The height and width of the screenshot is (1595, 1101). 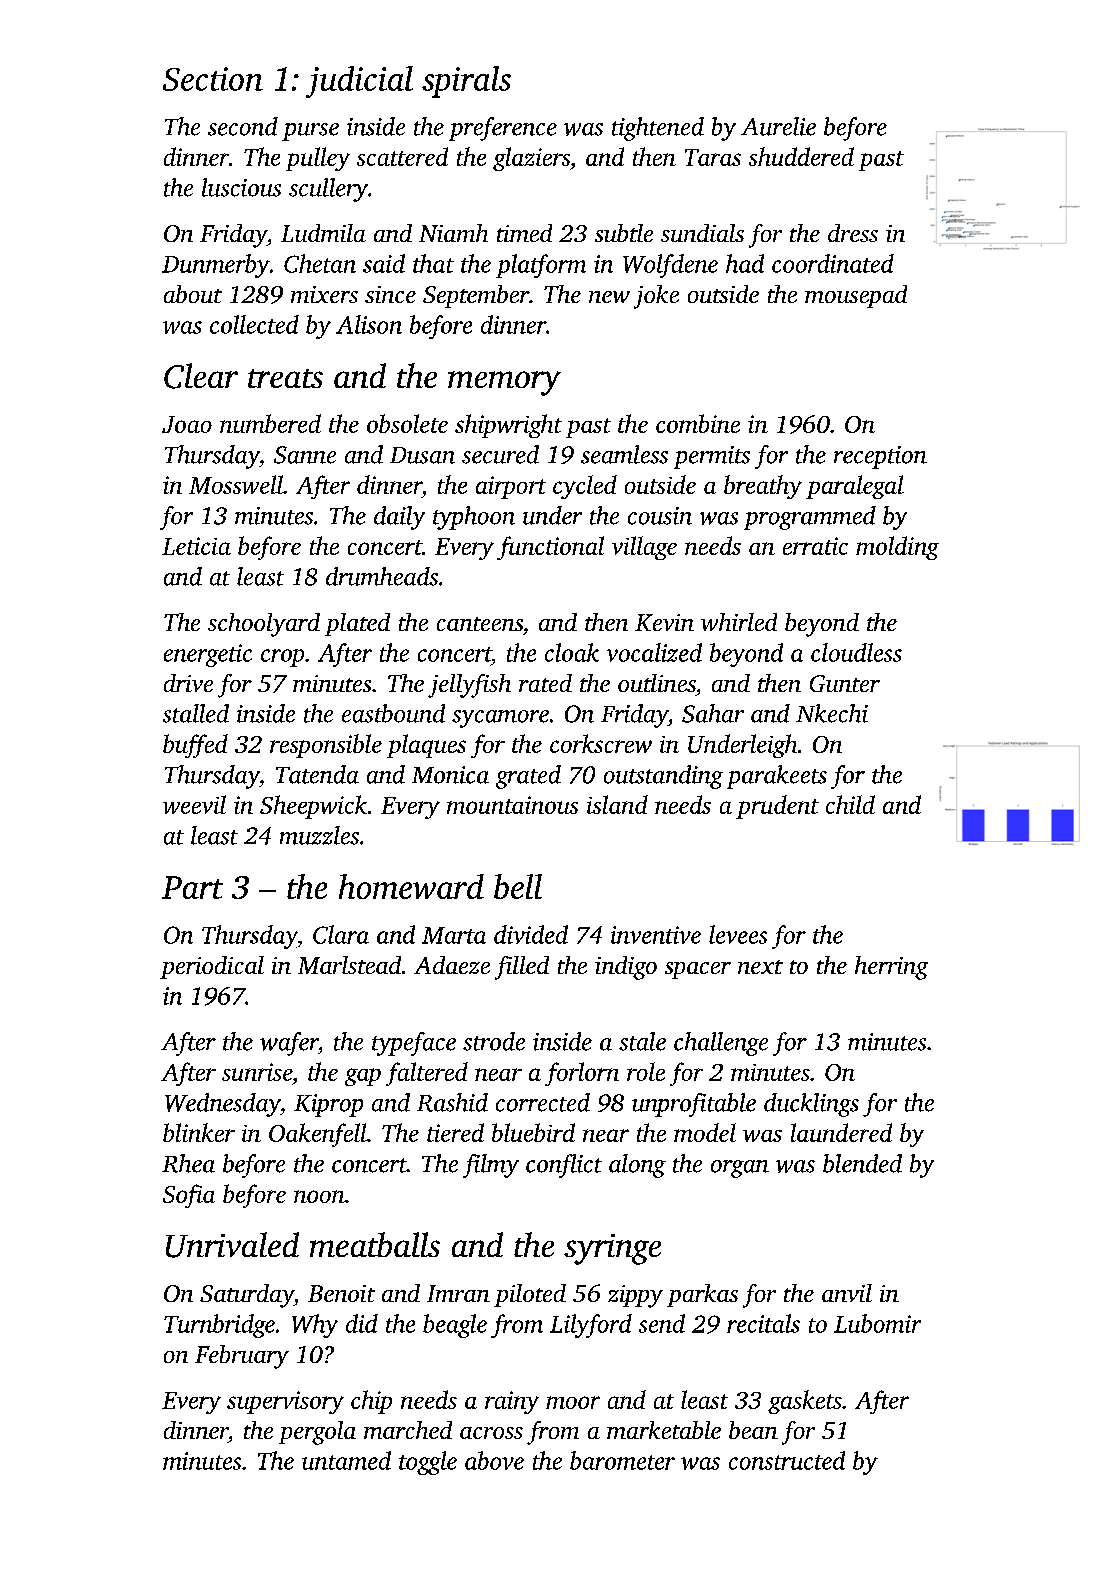 What do you see at coordinates (850, 804) in the screenshot?
I see `child` at bounding box center [850, 804].
